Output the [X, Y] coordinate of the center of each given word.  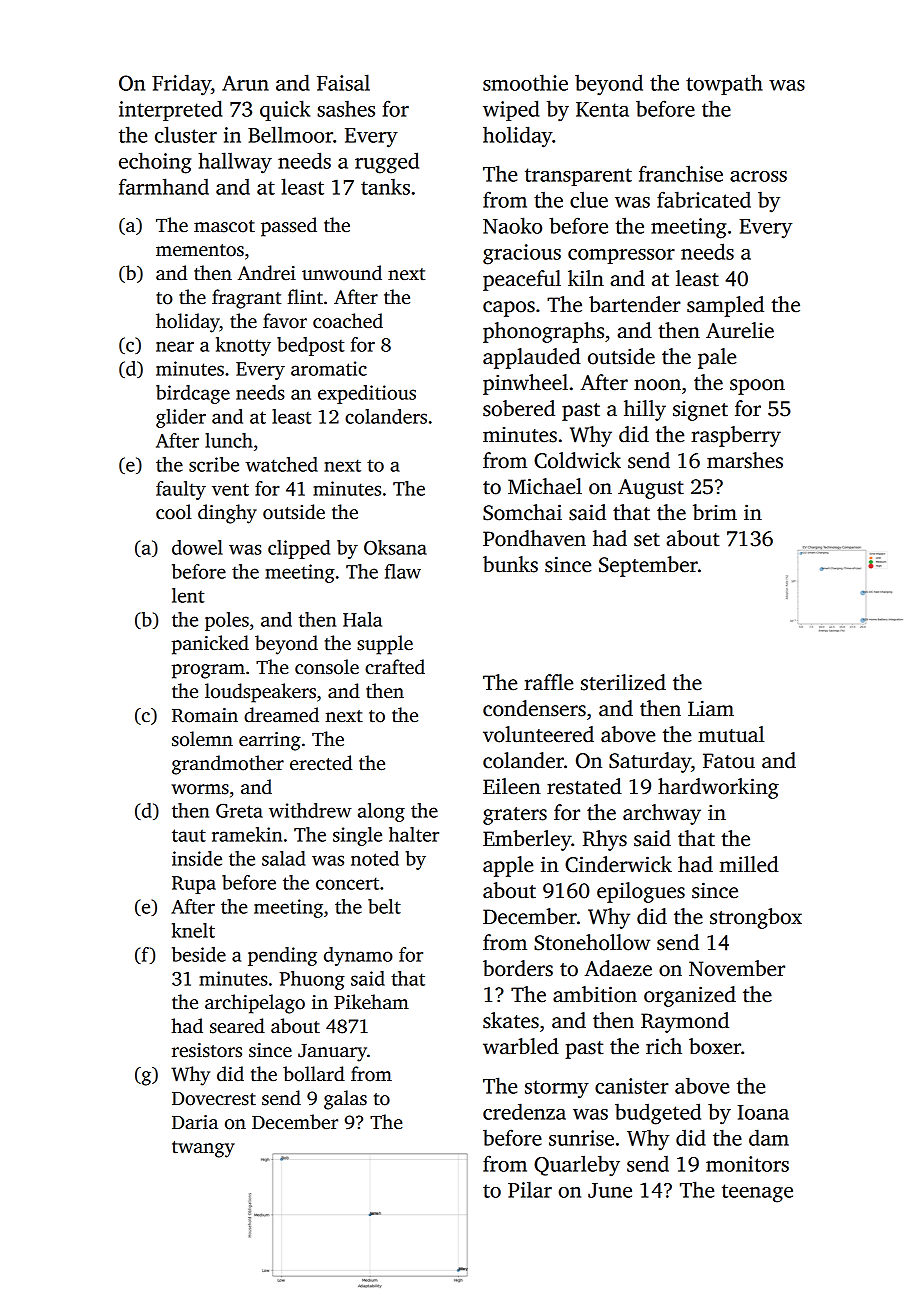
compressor [621, 256]
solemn [202, 739]
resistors [207, 1050]
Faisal [343, 82]
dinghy [227, 514]
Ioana [763, 1112]
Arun [245, 83]
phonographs [543, 332]
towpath [724, 84]
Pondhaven [534, 538]
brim [715, 512]
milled [749, 864]
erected [321, 763]
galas [345, 1100]
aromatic [329, 368]
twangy [203, 1149]
